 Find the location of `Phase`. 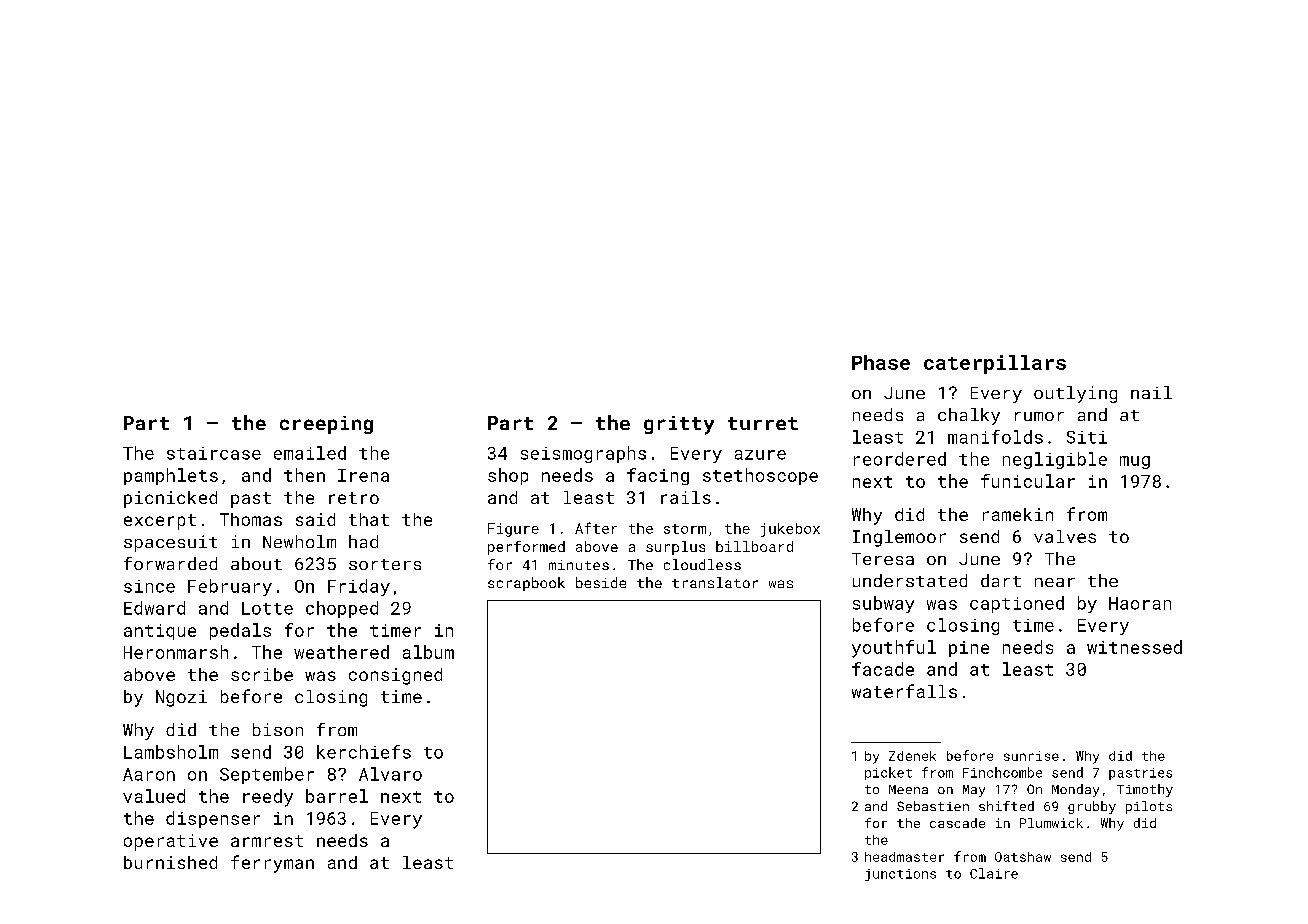

Phase is located at coordinates (881, 362).
